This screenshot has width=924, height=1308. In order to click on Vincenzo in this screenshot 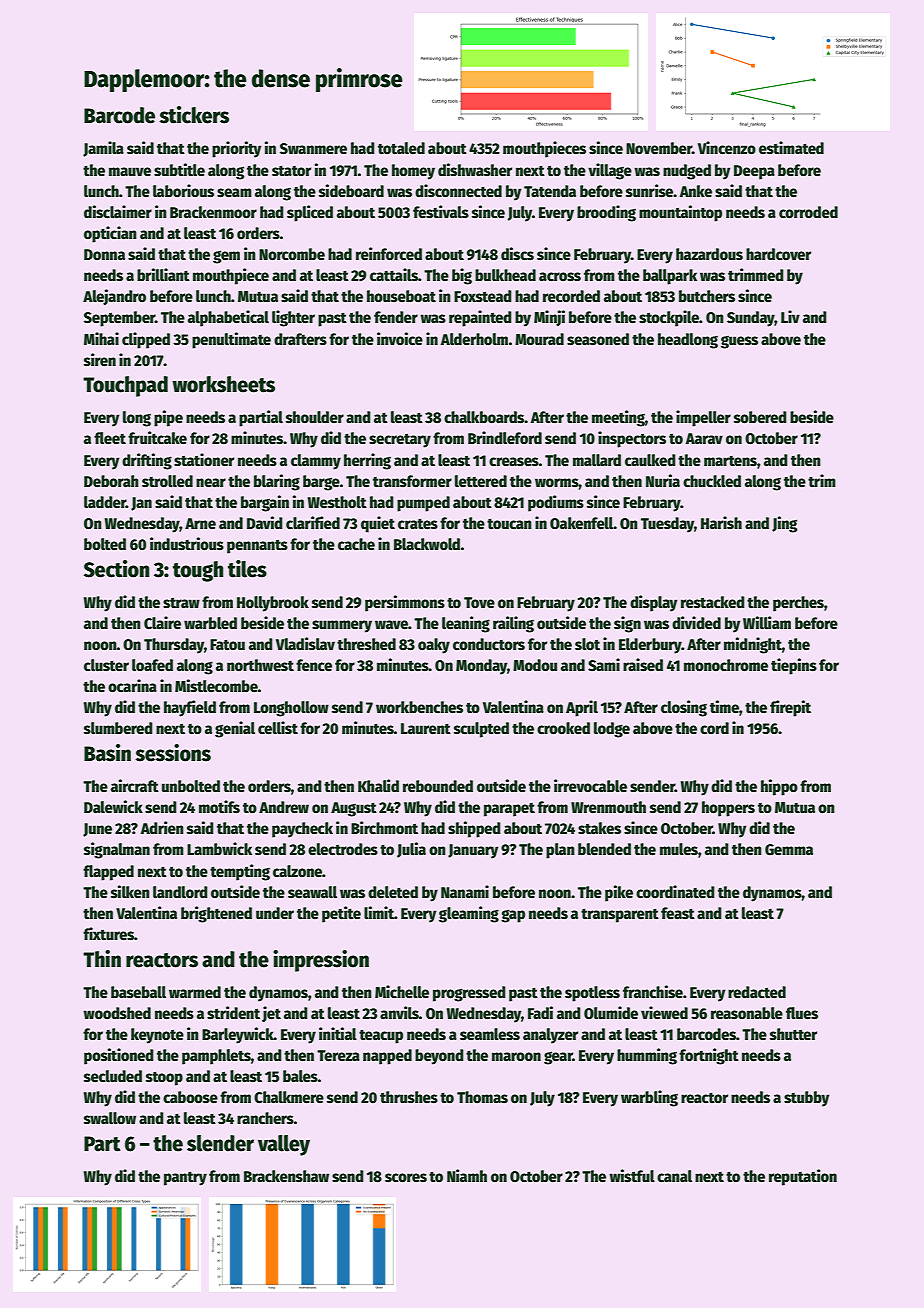, I will do `click(727, 148)`.
